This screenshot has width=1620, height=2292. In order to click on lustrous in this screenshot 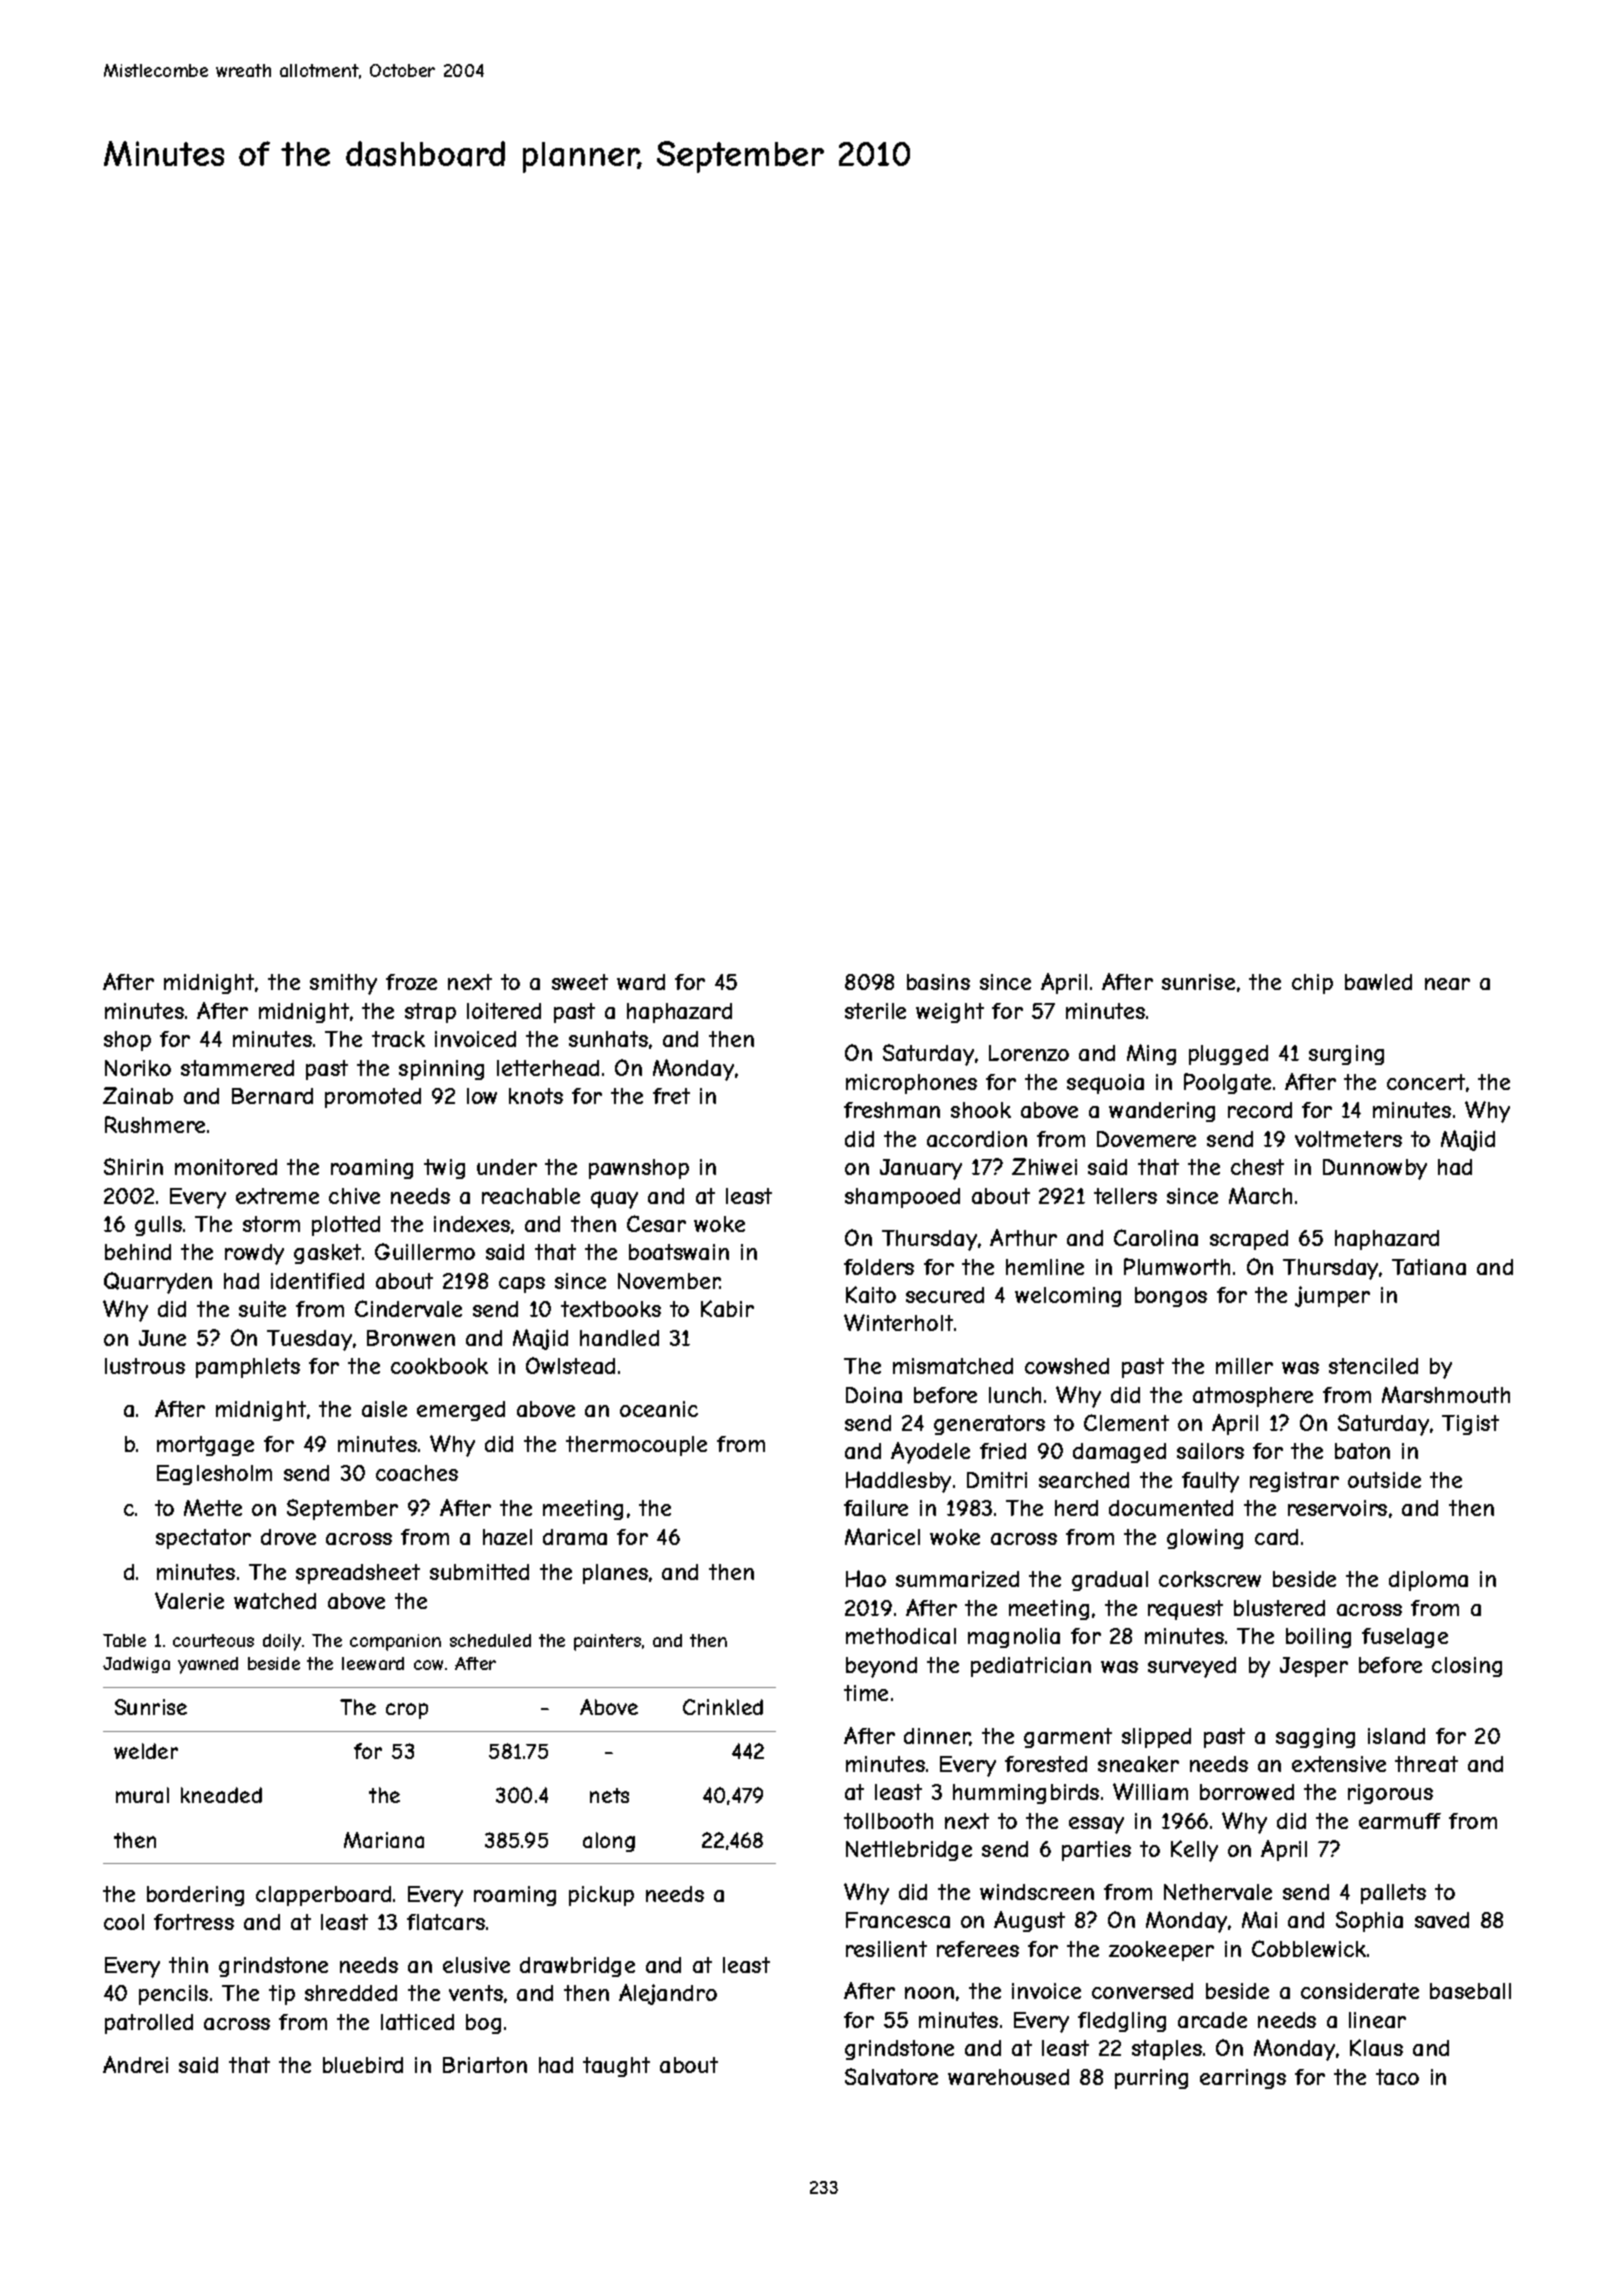, I will do `click(145, 1366)`.
